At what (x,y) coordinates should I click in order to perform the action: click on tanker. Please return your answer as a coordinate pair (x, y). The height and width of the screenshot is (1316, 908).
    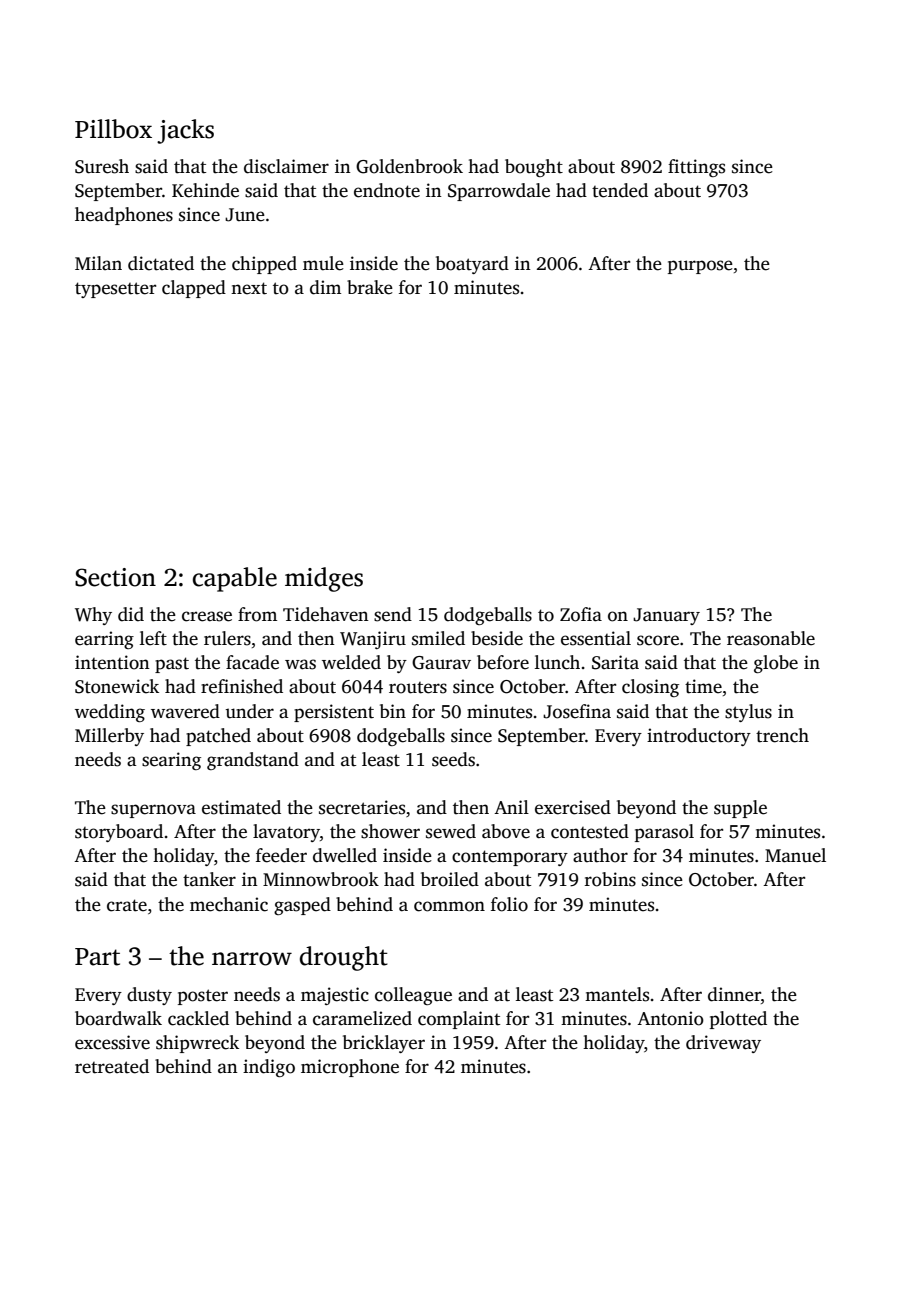
    Looking at the image, I should click on (209, 879).
